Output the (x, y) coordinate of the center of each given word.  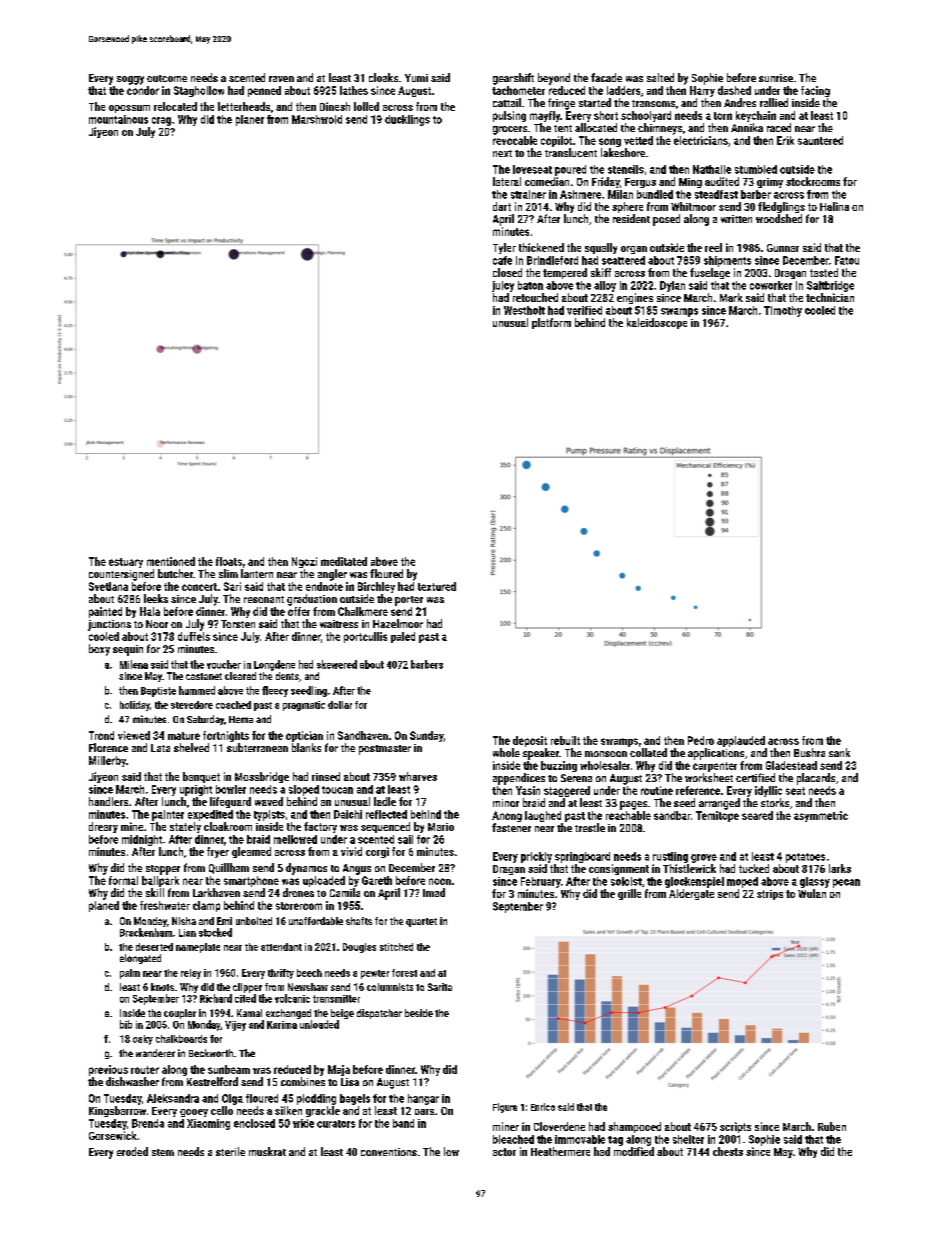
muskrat (267, 1151)
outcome (167, 78)
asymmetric (821, 816)
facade (606, 77)
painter (168, 815)
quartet (421, 922)
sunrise (776, 78)
